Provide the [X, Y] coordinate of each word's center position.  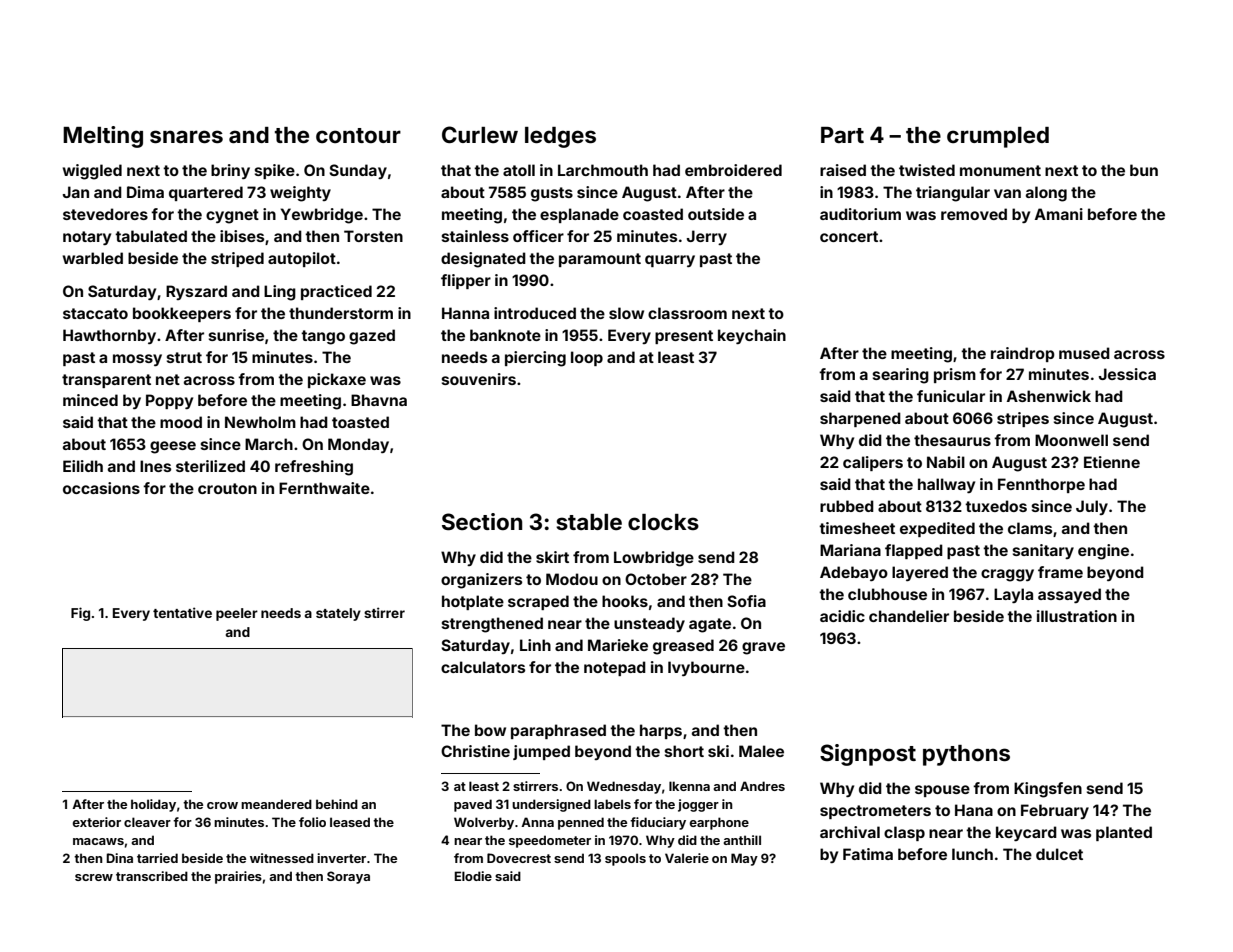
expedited [937, 529]
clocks [663, 522]
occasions [101, 488]
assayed [1069, 595]
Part [842, 135]
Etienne [1112, 462]
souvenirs [479, 379]
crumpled [998, 137]
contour [358, 135]
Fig [80, 614]
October [656, 579]
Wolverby [484, 823]
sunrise [236, 335]
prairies [238, 877]
